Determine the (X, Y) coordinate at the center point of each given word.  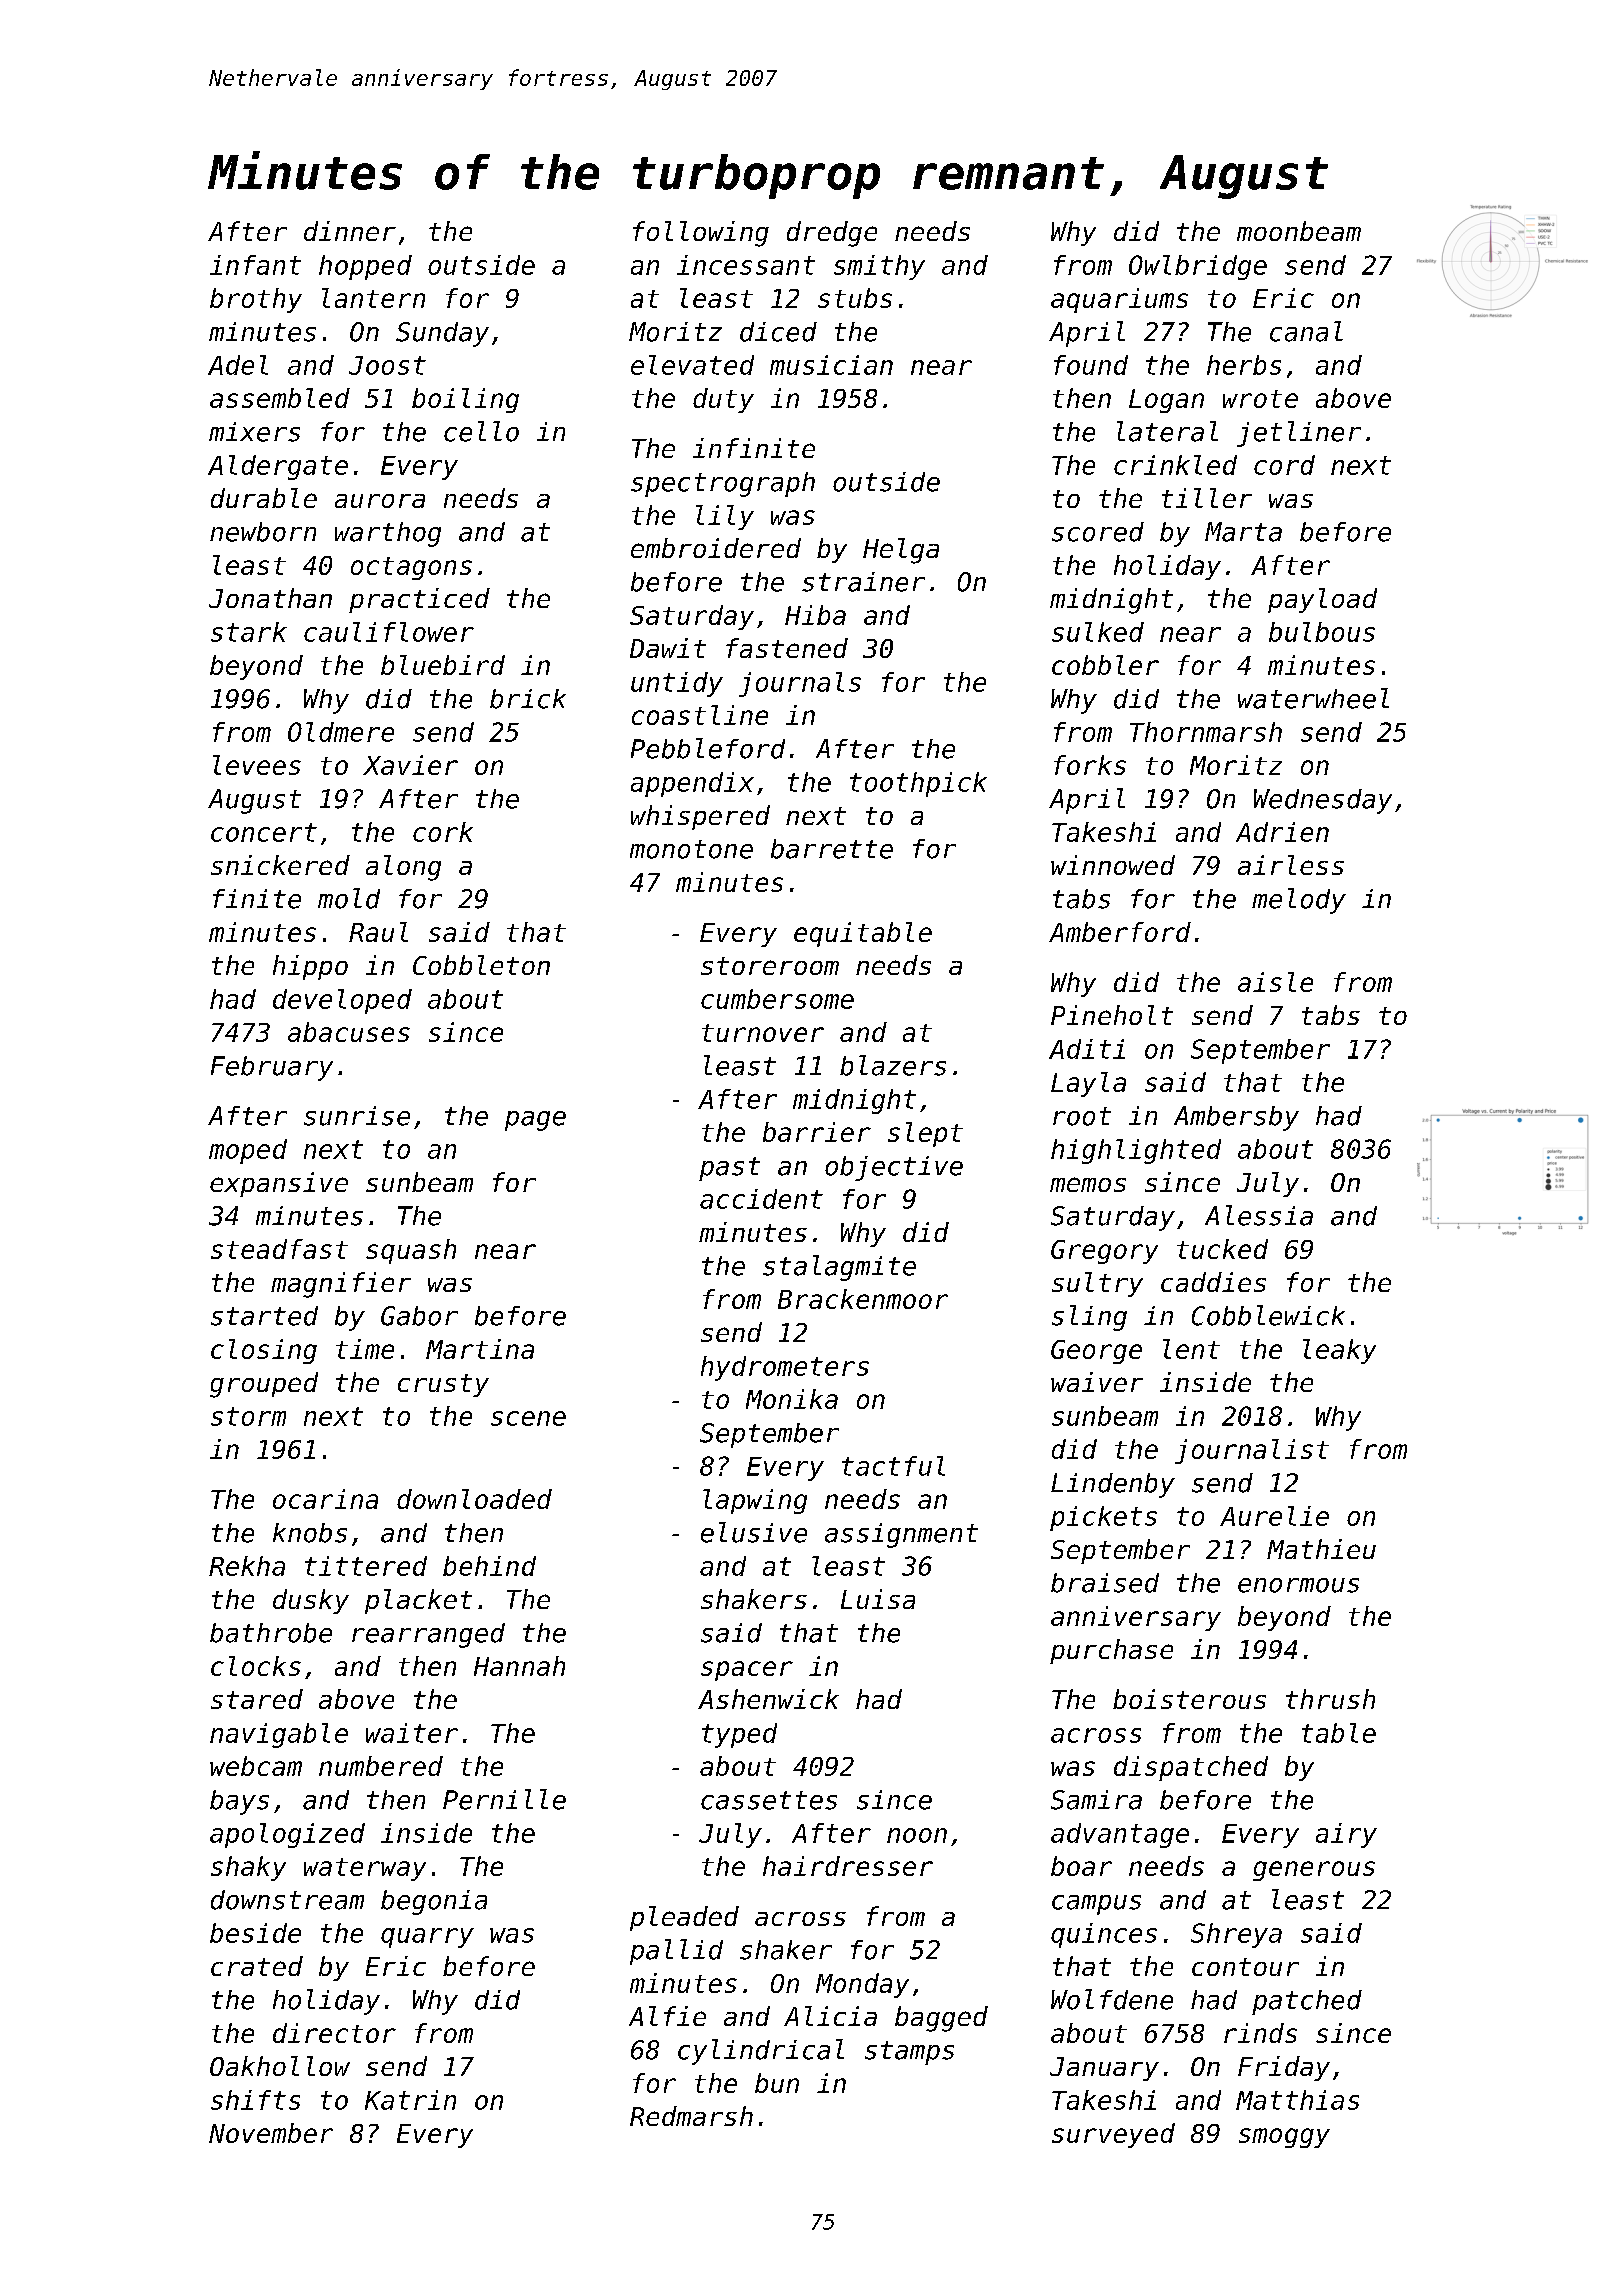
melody (1299, 901)
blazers (893, 1065)
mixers (254, 432)
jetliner (1299, 434)
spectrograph (723, 484)
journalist (1252, 1451)
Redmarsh (691, 2116)
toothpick (918, 784)
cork (443, 832)
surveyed (1113, 2135)
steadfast (279, 1249)
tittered (366, 1566)
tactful (893, 1466)
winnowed (1113, 865)
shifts (255, 2100)
